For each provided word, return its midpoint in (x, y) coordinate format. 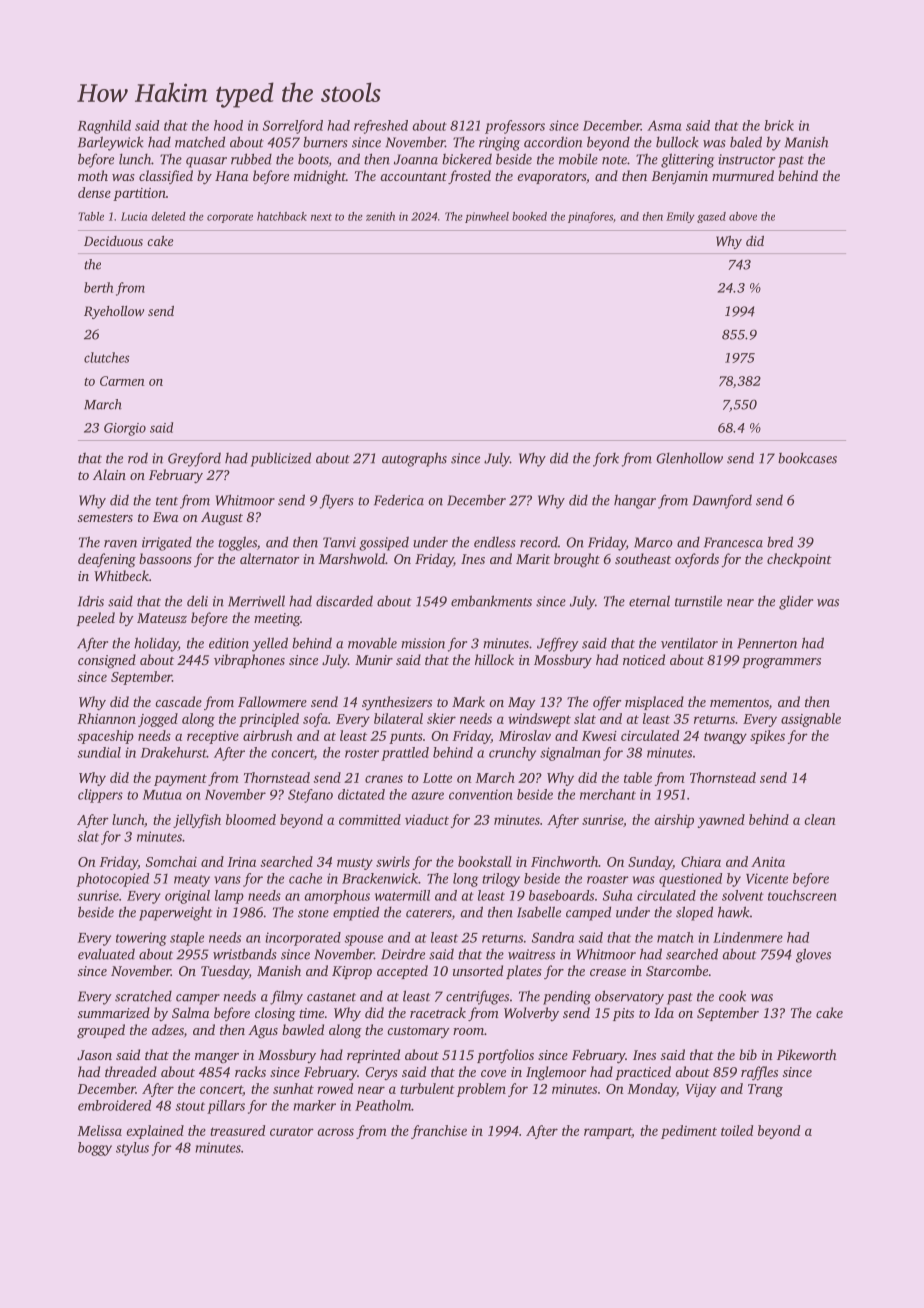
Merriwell (256, 601)
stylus (132, 1149)
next (321, 217)
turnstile (698, 601)
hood (228, 125)
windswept (539, 720)
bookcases (807, 458)
